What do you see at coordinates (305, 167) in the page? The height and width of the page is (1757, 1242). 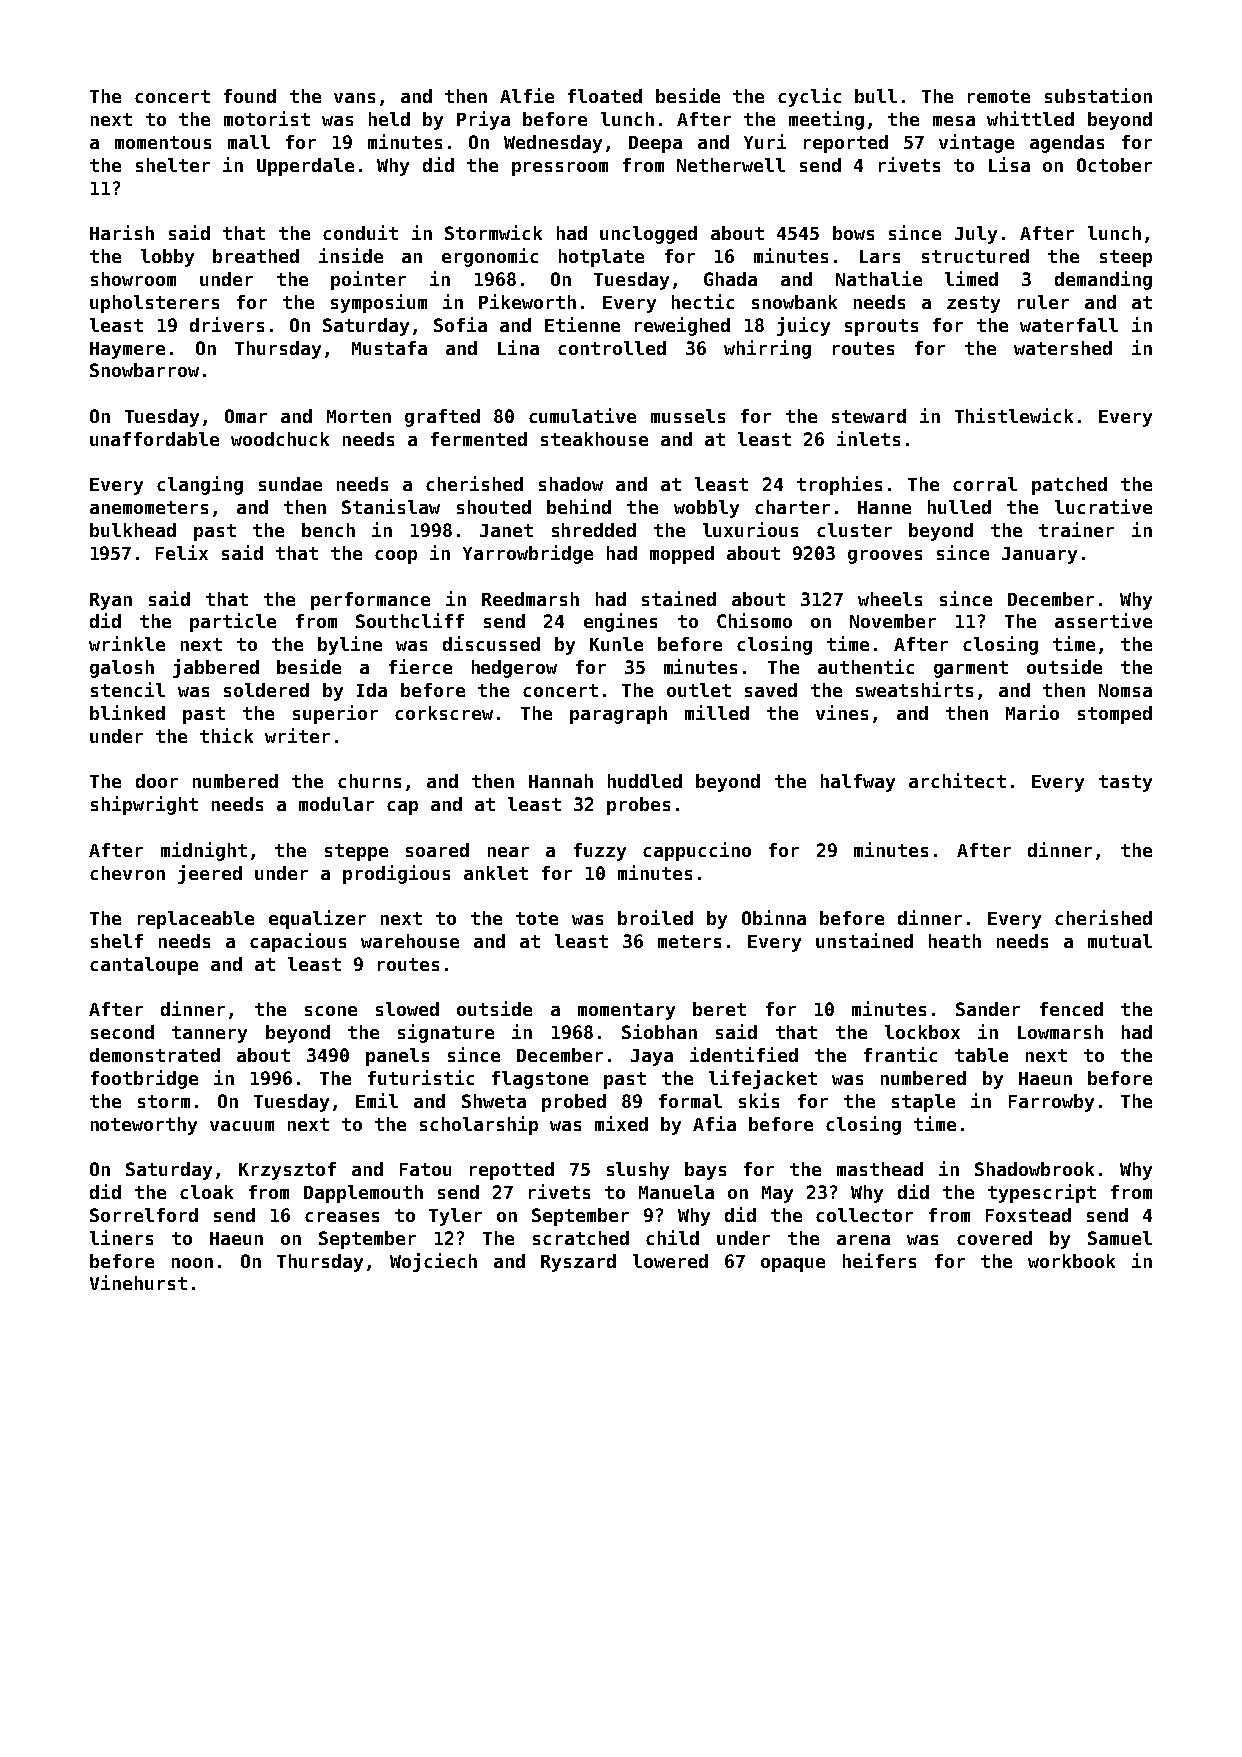 I see `Upperdale` at bounding box center [305, 167].
